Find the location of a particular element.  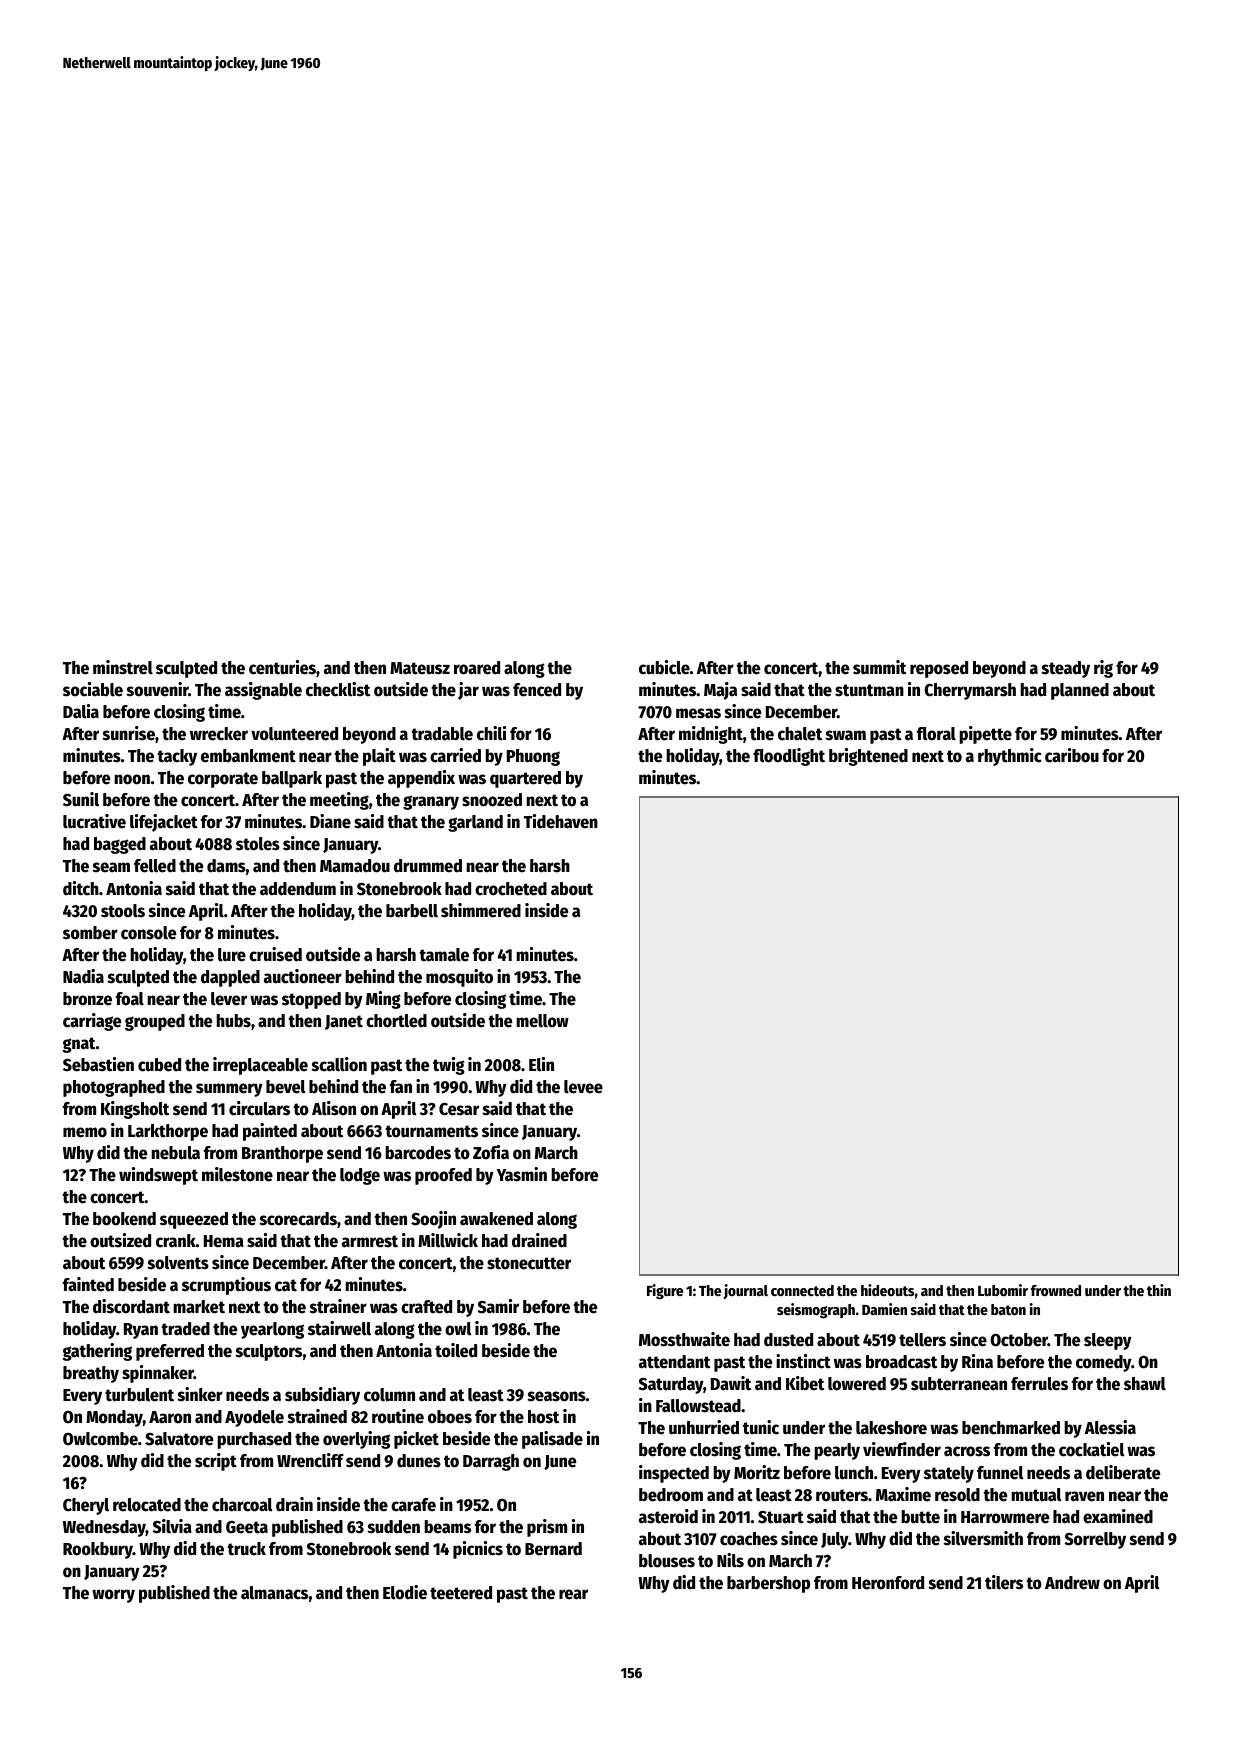

butte is located at coordinates (920, 1517).
